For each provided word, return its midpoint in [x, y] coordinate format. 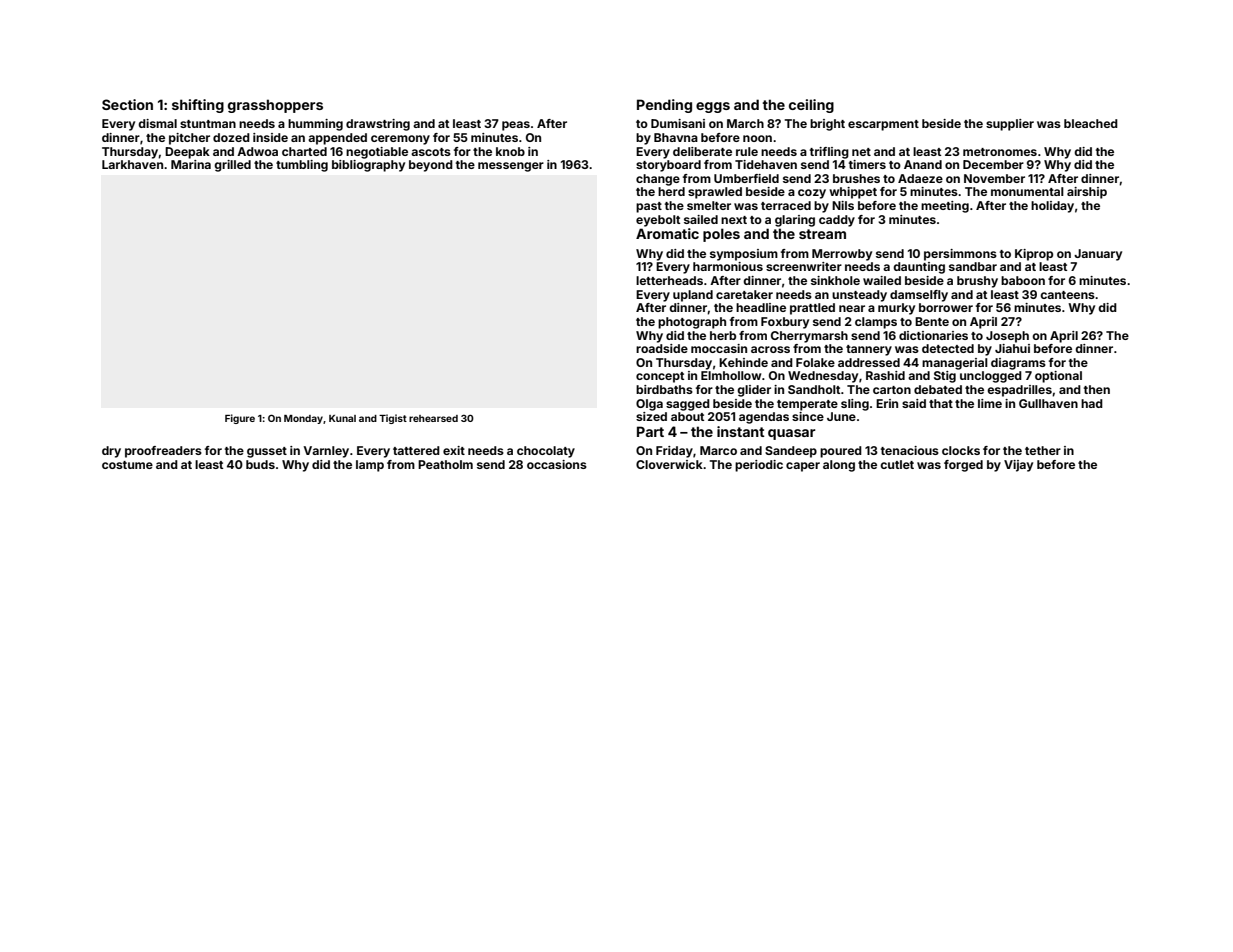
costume [127, 465]
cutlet [897, 464]
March [745, 123]
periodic [759, 466]
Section [127, 104]
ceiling [811, 106]
